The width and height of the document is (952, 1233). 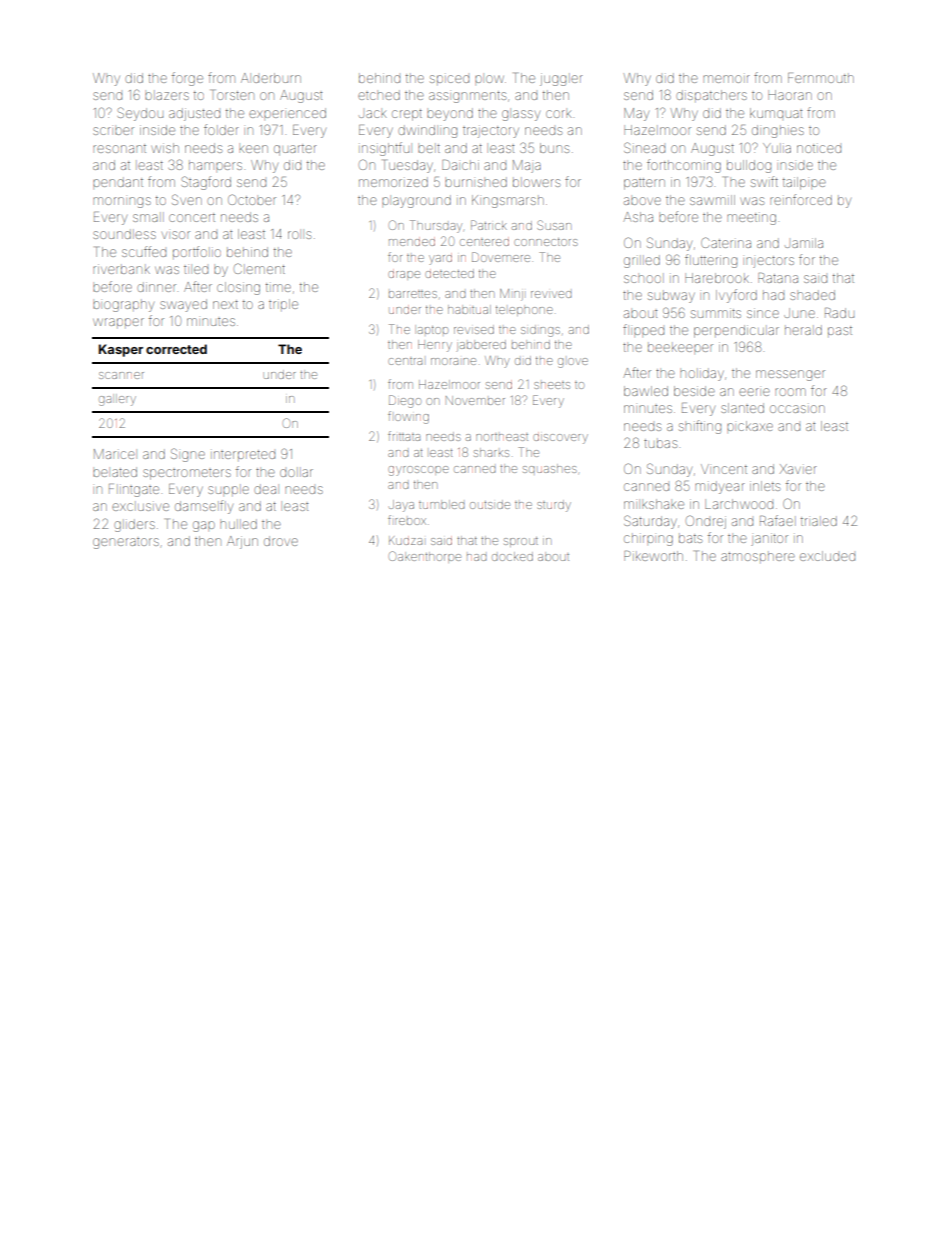 I want to click on atmosphere, so click(x=758, y=556).
